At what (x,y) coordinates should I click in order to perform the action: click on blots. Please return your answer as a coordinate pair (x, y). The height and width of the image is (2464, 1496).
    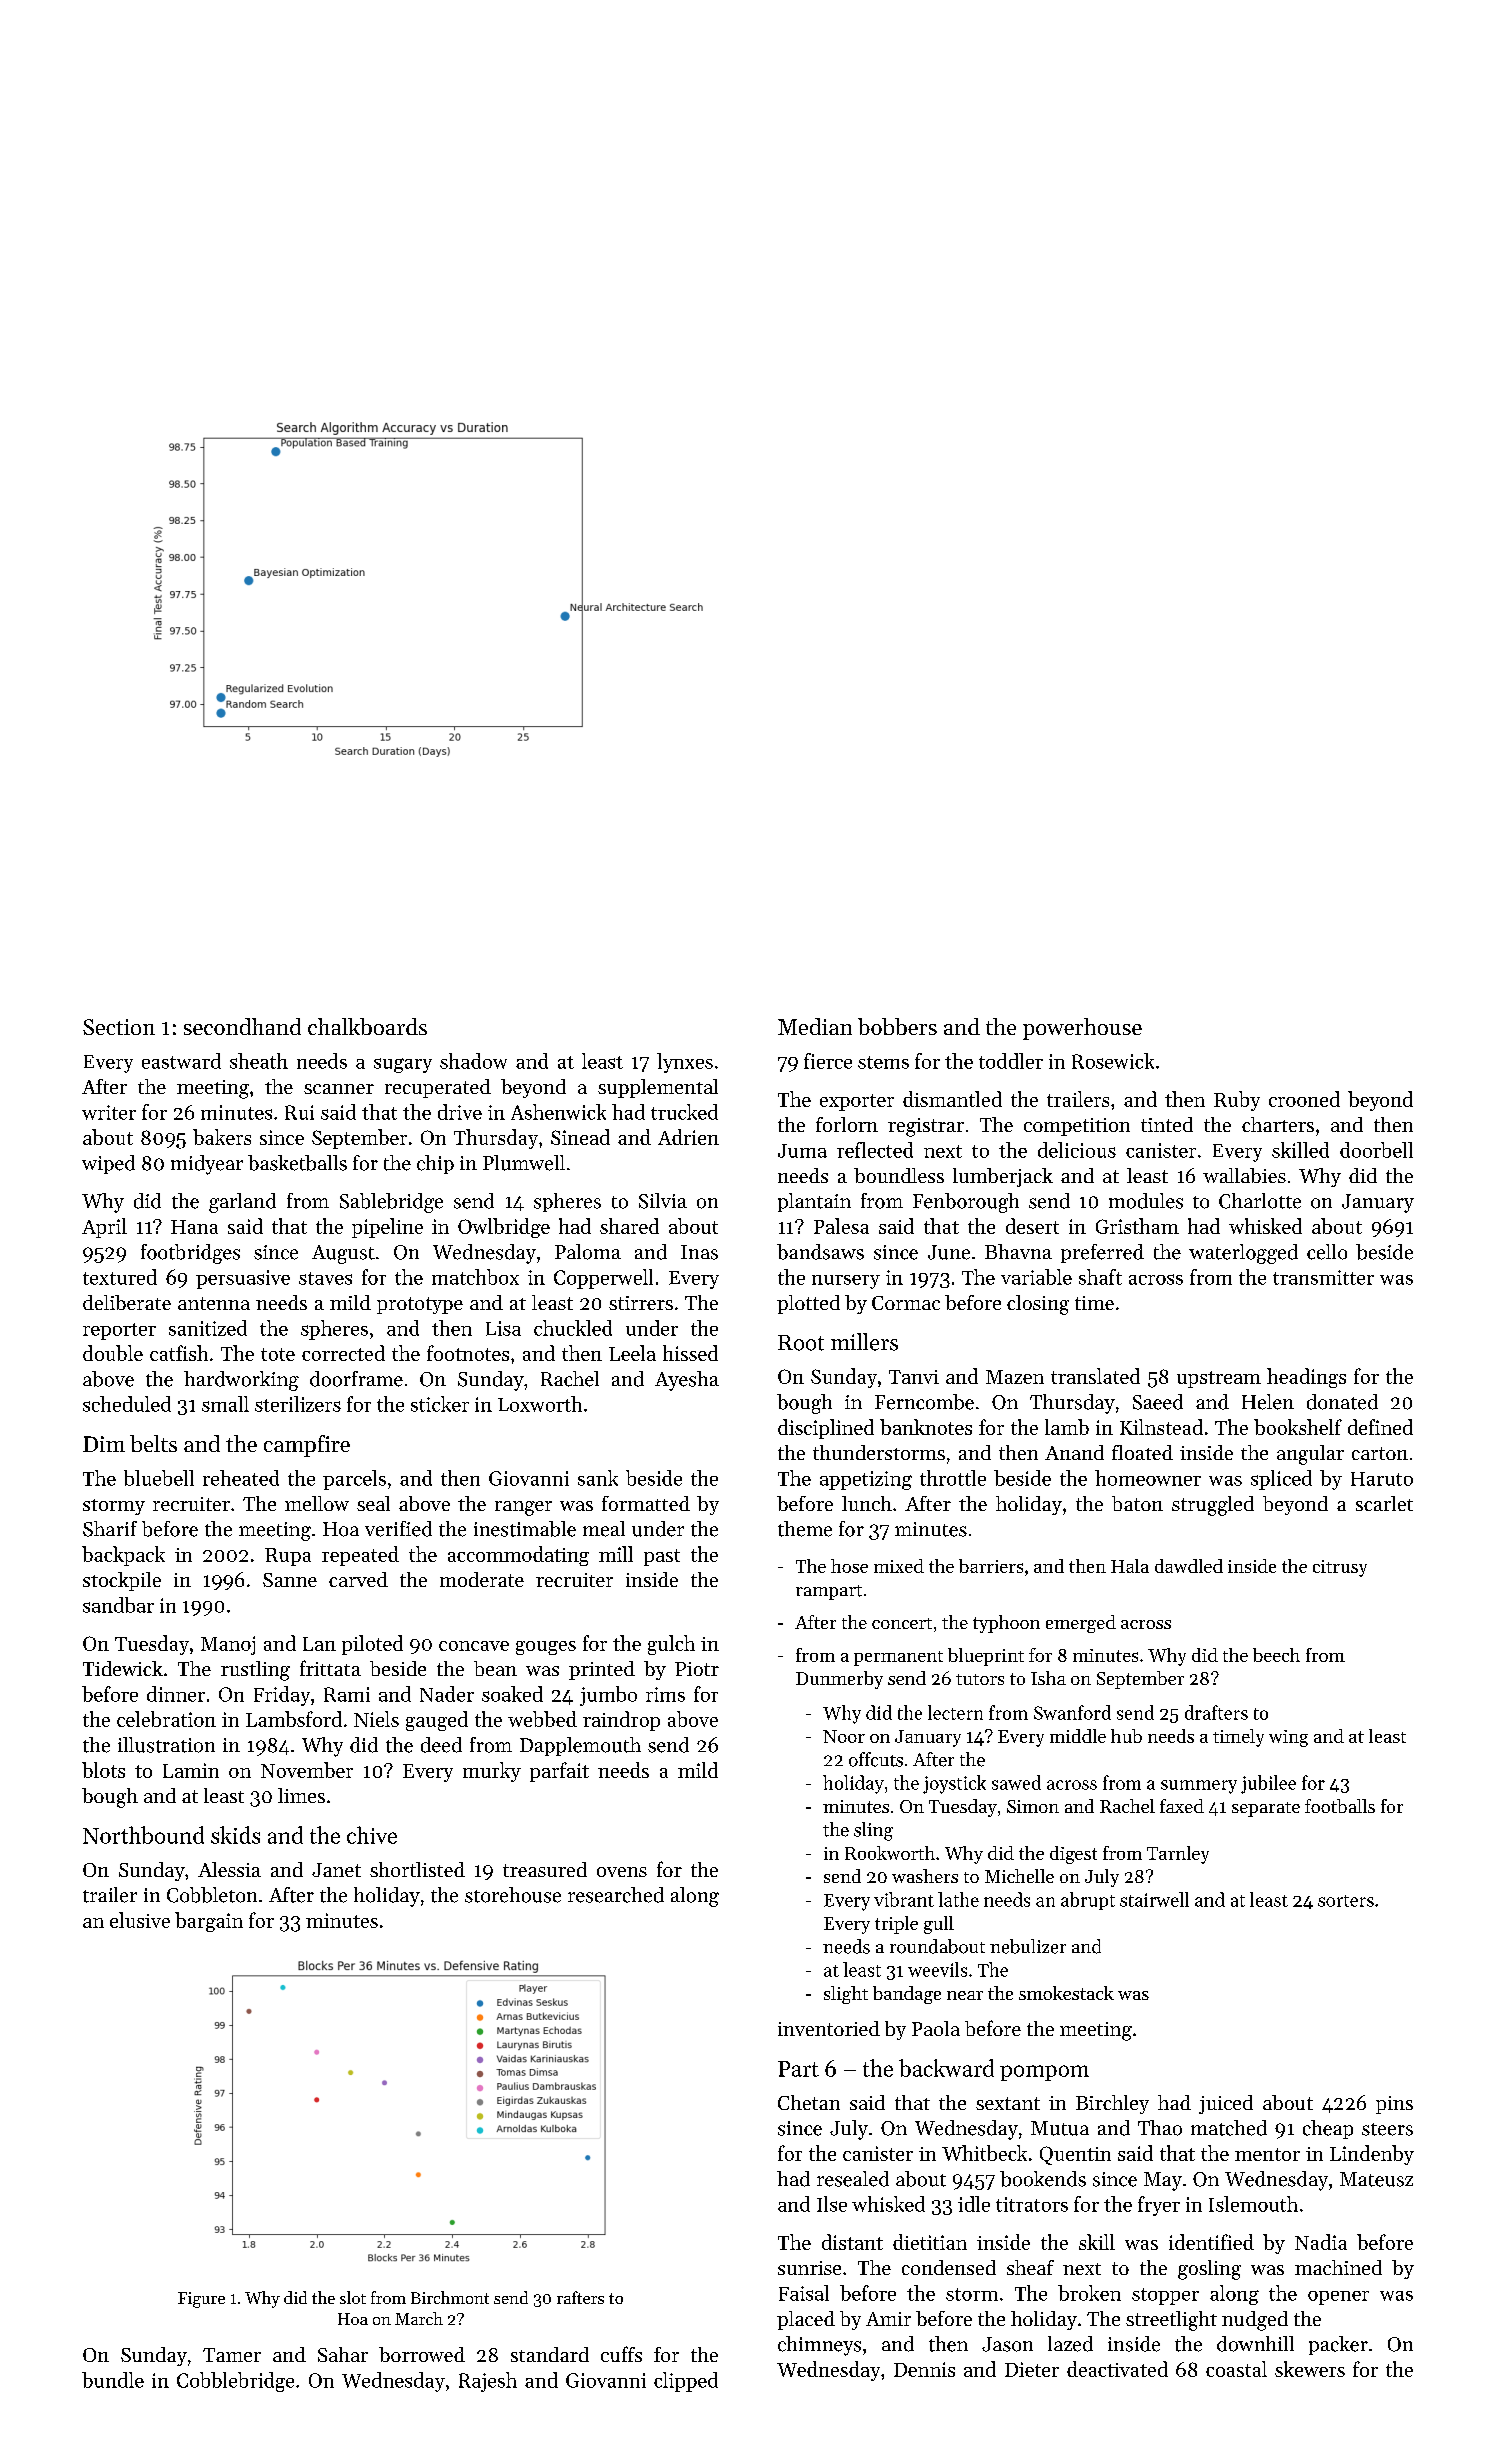
    Looking at the image, I should click on (103, 1770).
